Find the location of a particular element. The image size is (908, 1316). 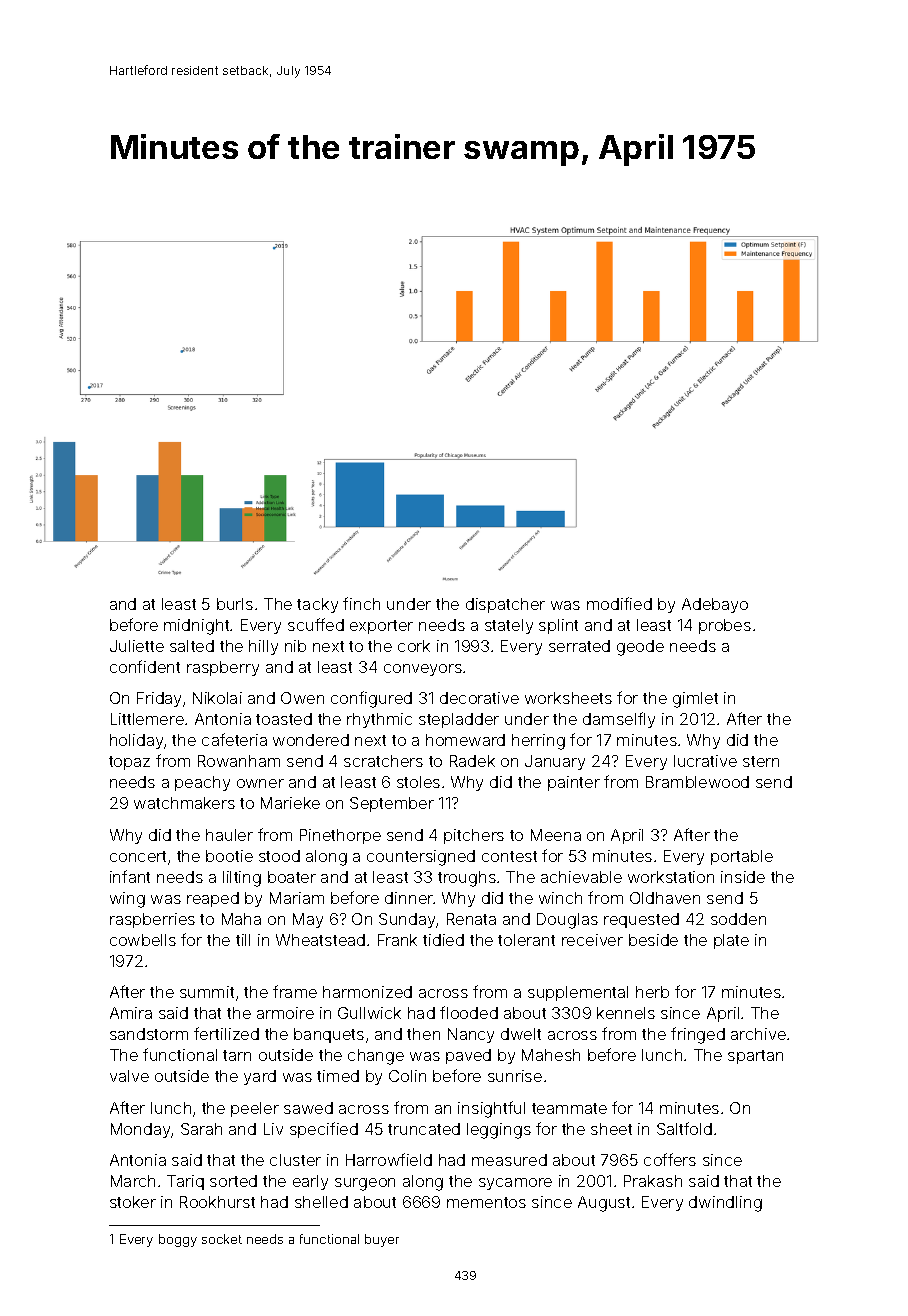

finch is located at coordinates (361, 603).
